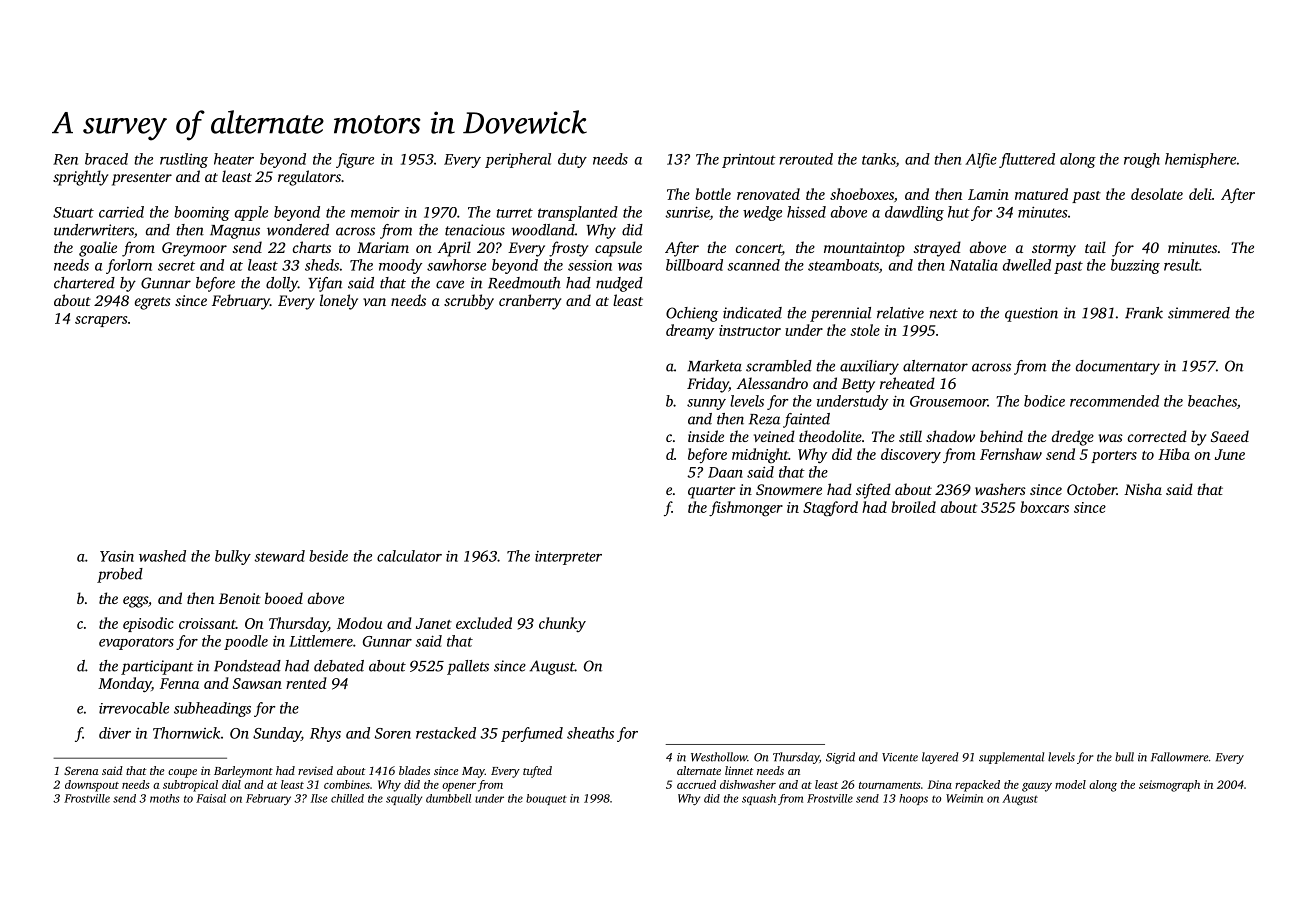 This document has width=1308, height=924. I want to click on discovery, so click(911, 455).
